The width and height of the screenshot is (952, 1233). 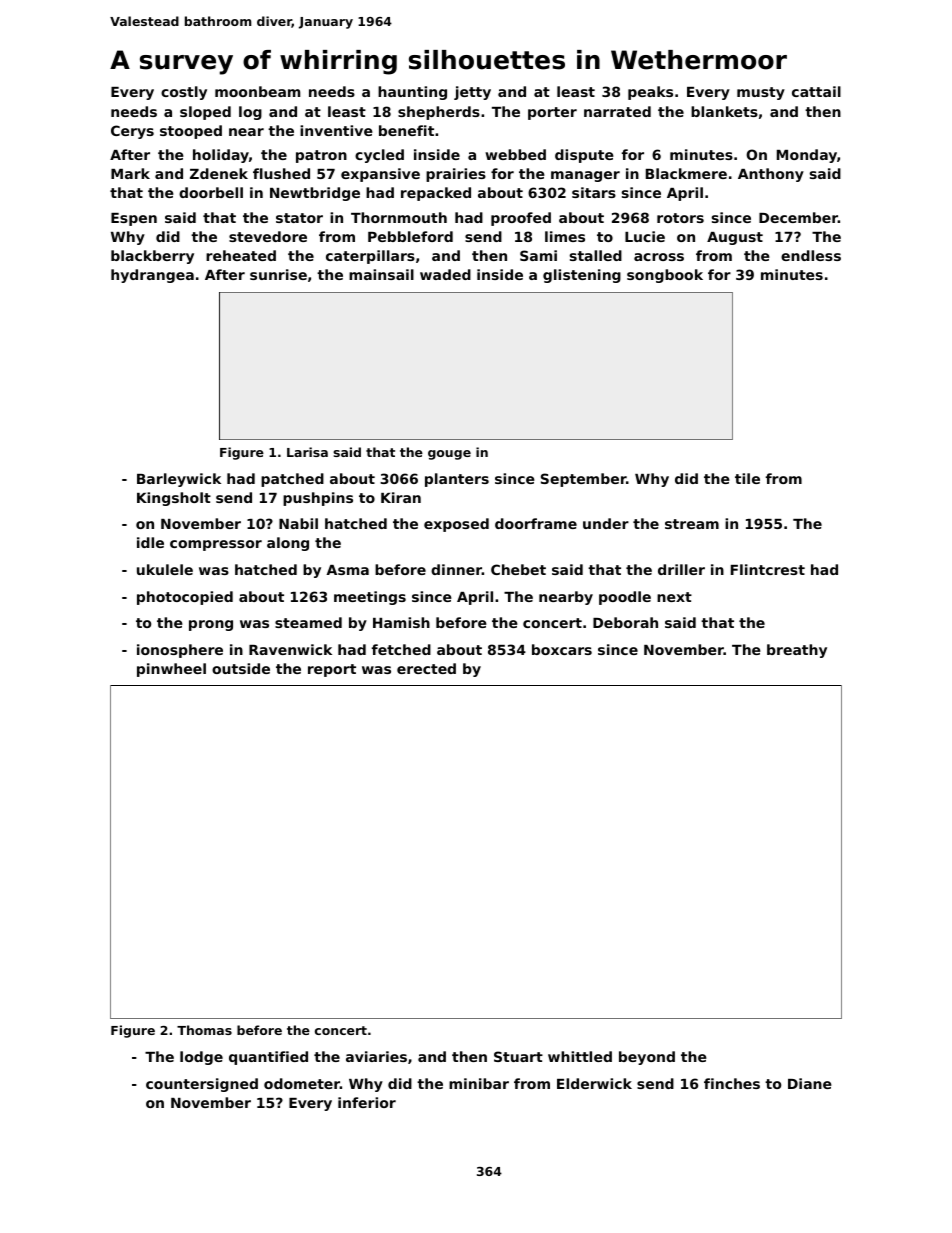 I want to click on tile, so click(x=747, y=478).
